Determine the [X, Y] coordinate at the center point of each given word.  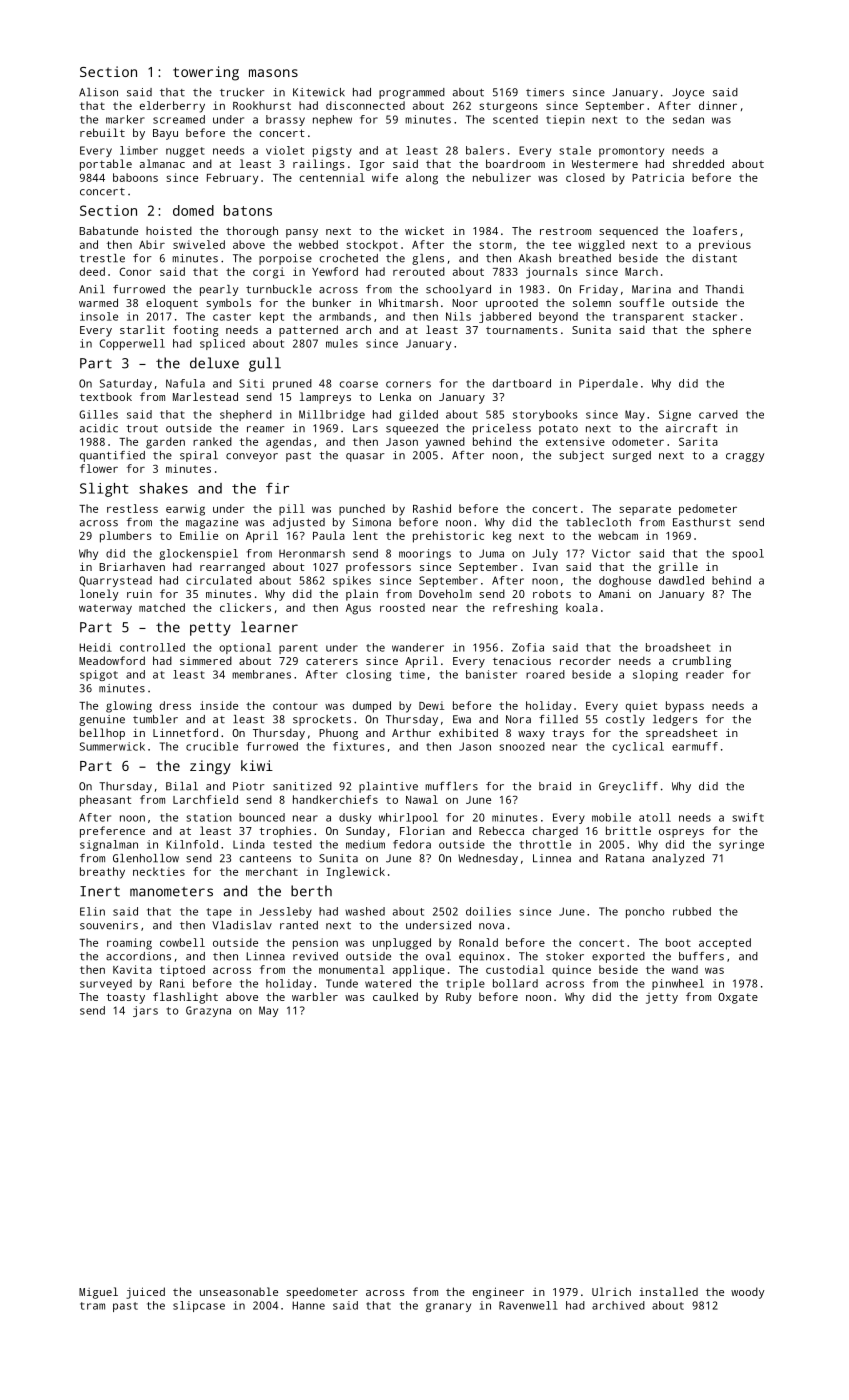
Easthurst [702, 522]
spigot [99, 675]
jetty [662, 998]
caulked [395, 996]
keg [502, 537]
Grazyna [208, 1011]
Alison [98, 92]
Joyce [688, 93]
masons [273, 73]
